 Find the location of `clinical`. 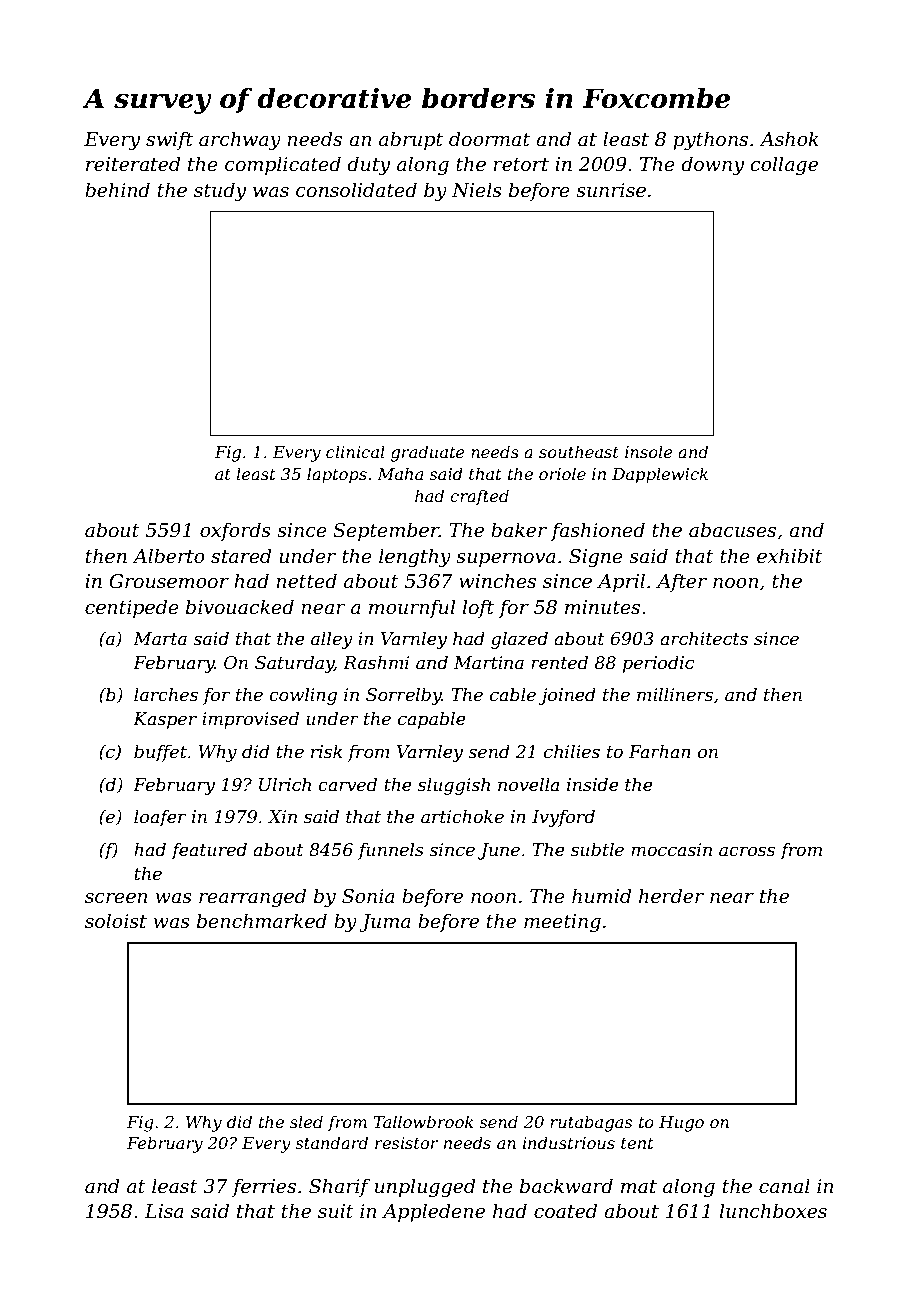

clinical is located at coordinates (355, 451).
